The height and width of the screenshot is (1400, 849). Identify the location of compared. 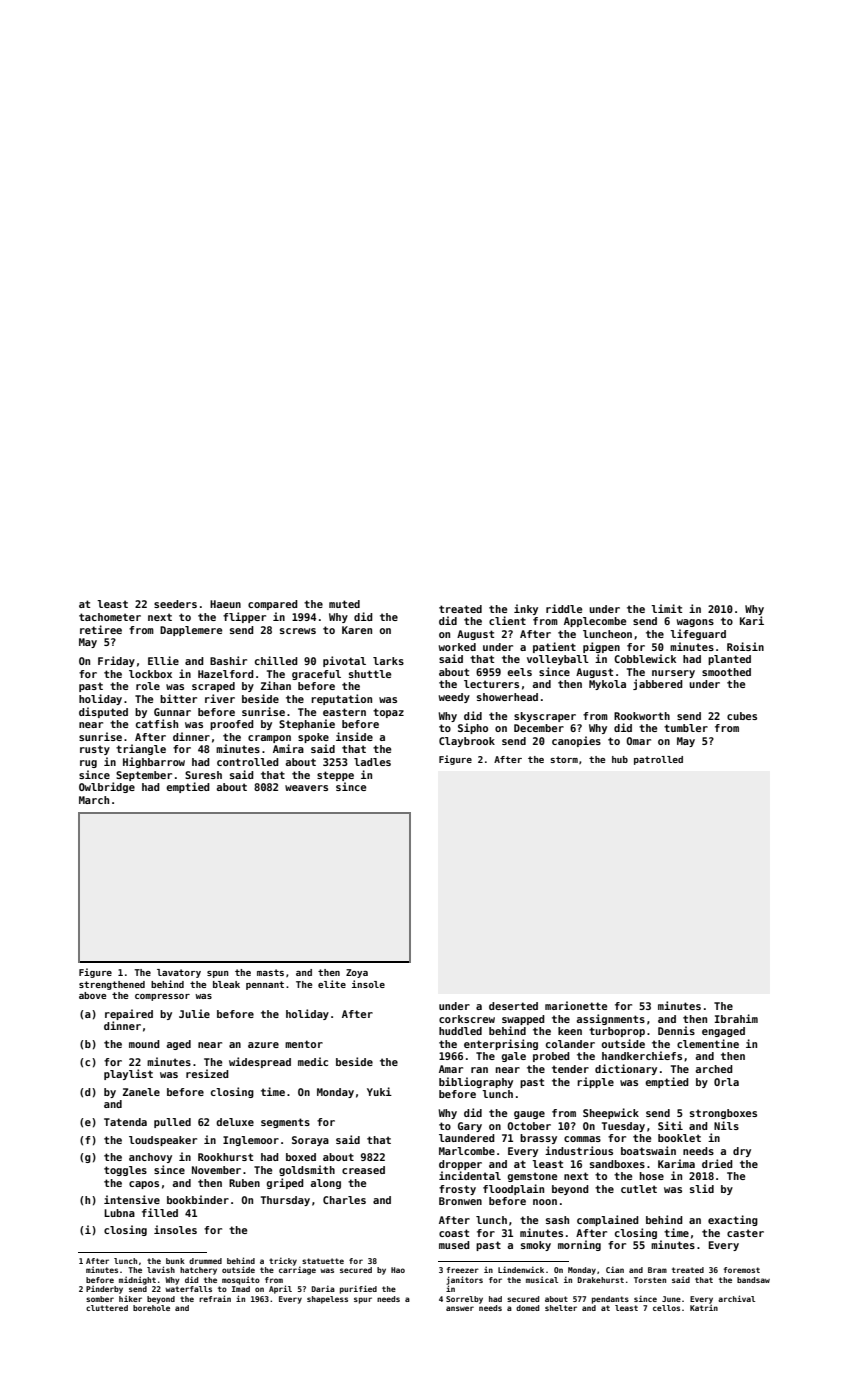
(273, 605).
